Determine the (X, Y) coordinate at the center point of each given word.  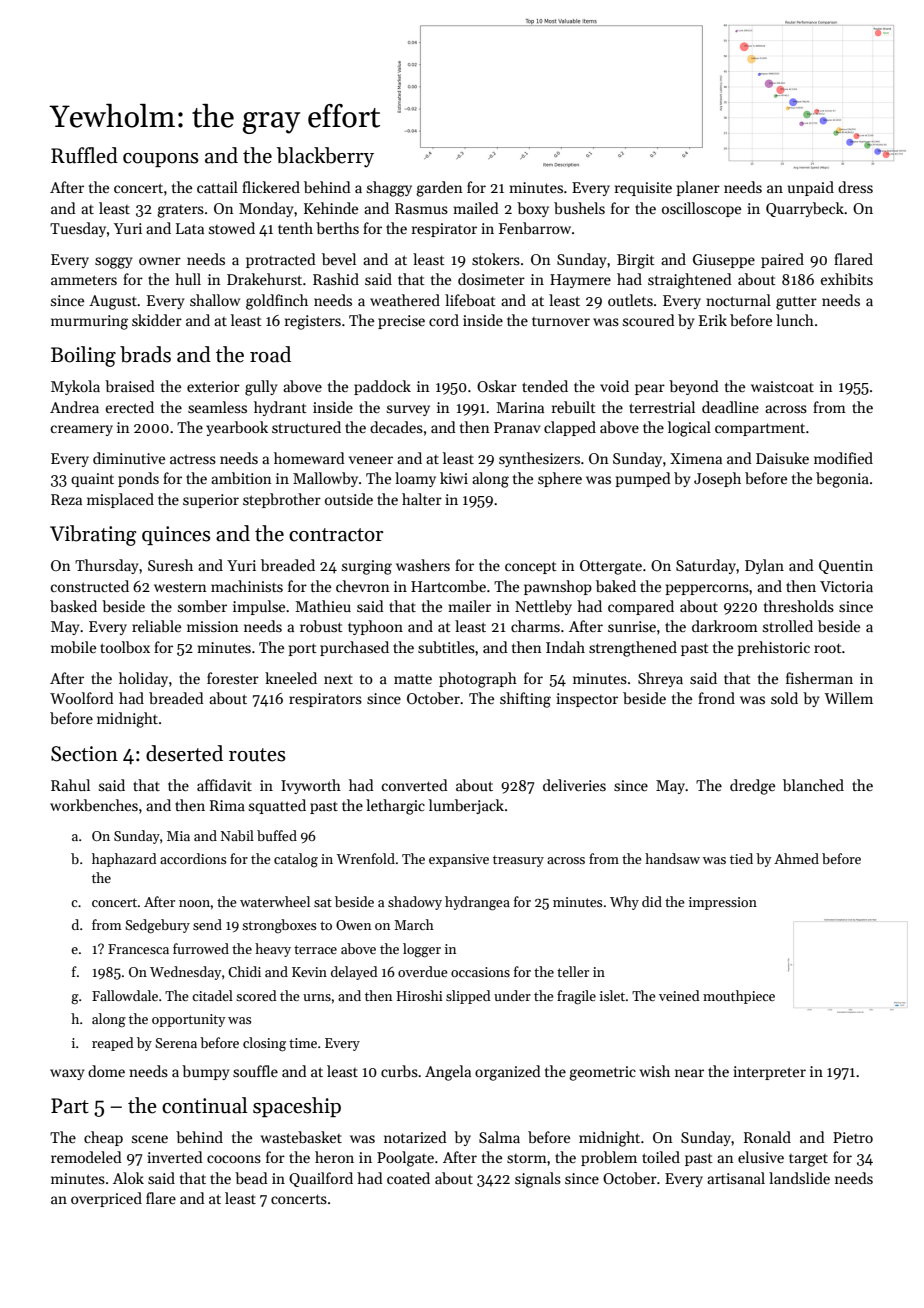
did (652, 901)
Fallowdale (125, 995)
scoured (649, 320)
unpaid (811, 188)
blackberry (325, 157)
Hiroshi (420, 995)
